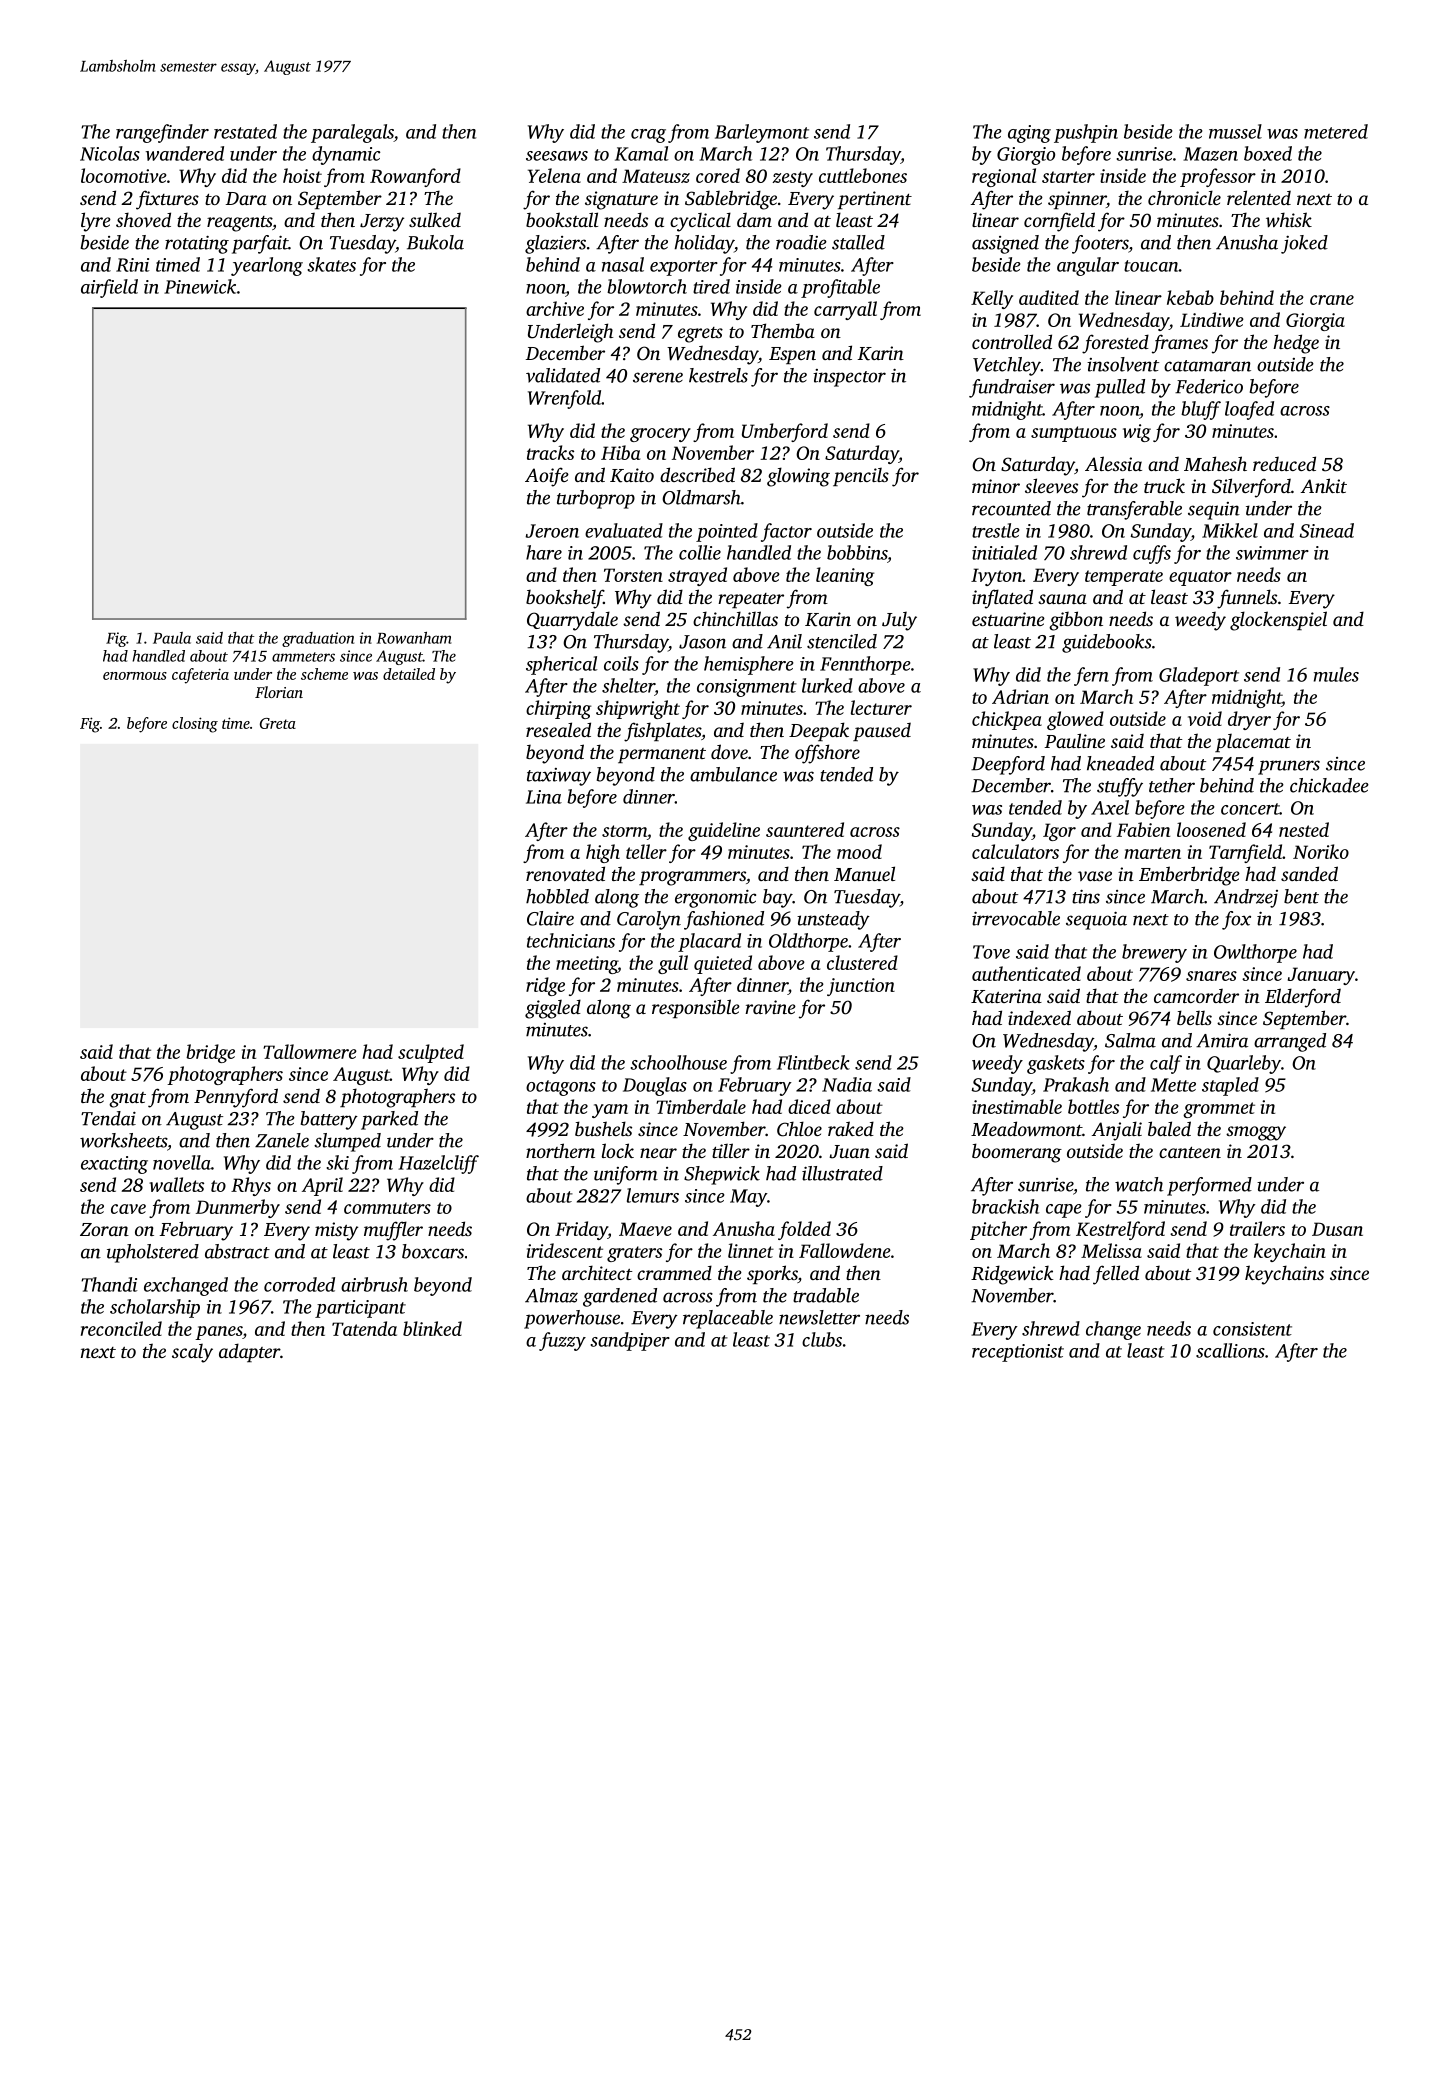 The width and height of the screenshot is (1450, 2100). Describe the element at coordinates (1337, 1229) in the screenshot. I see `Dusan` at that location.
